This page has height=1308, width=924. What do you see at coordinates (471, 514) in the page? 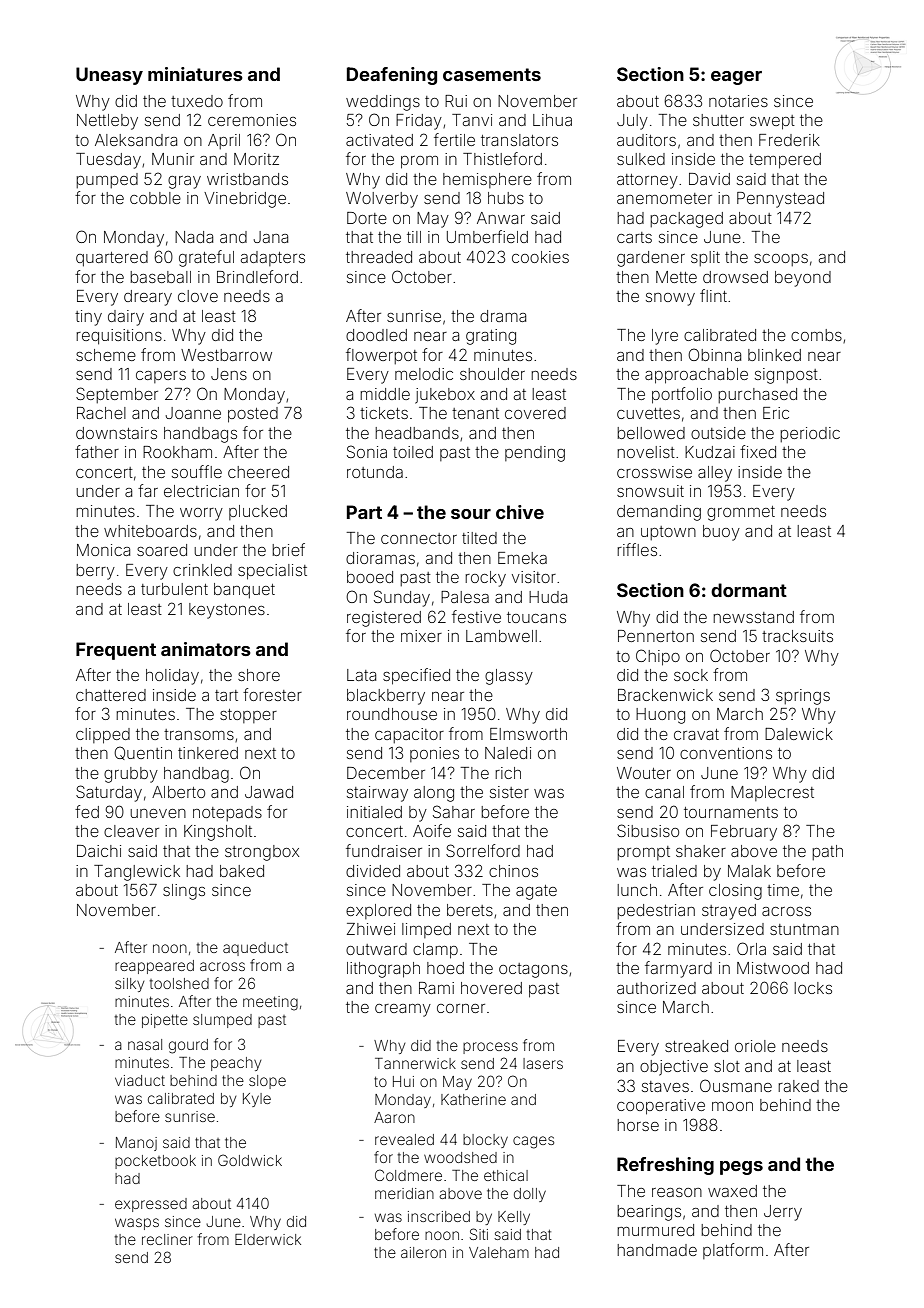
I see `sour` at bounding box center [471, 514].
